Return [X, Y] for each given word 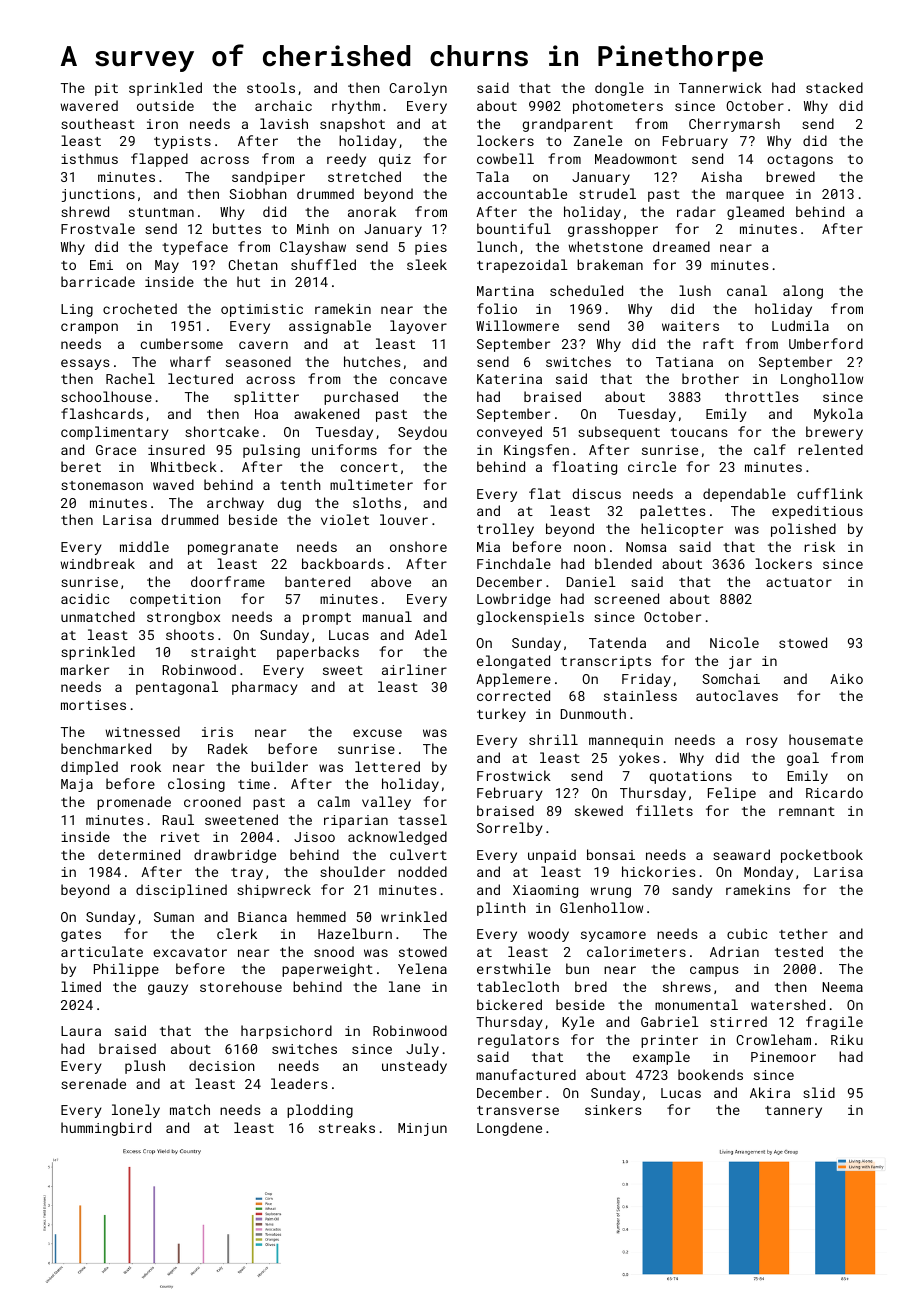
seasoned [258, 361]
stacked [834, 87]
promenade [134, 803]
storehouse [241, 986]
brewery [834, 433]
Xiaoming [545, 891]
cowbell [505, 158]
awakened [326, 413]
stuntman [161, 212]
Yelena [422, 968]
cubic [747, 933]
